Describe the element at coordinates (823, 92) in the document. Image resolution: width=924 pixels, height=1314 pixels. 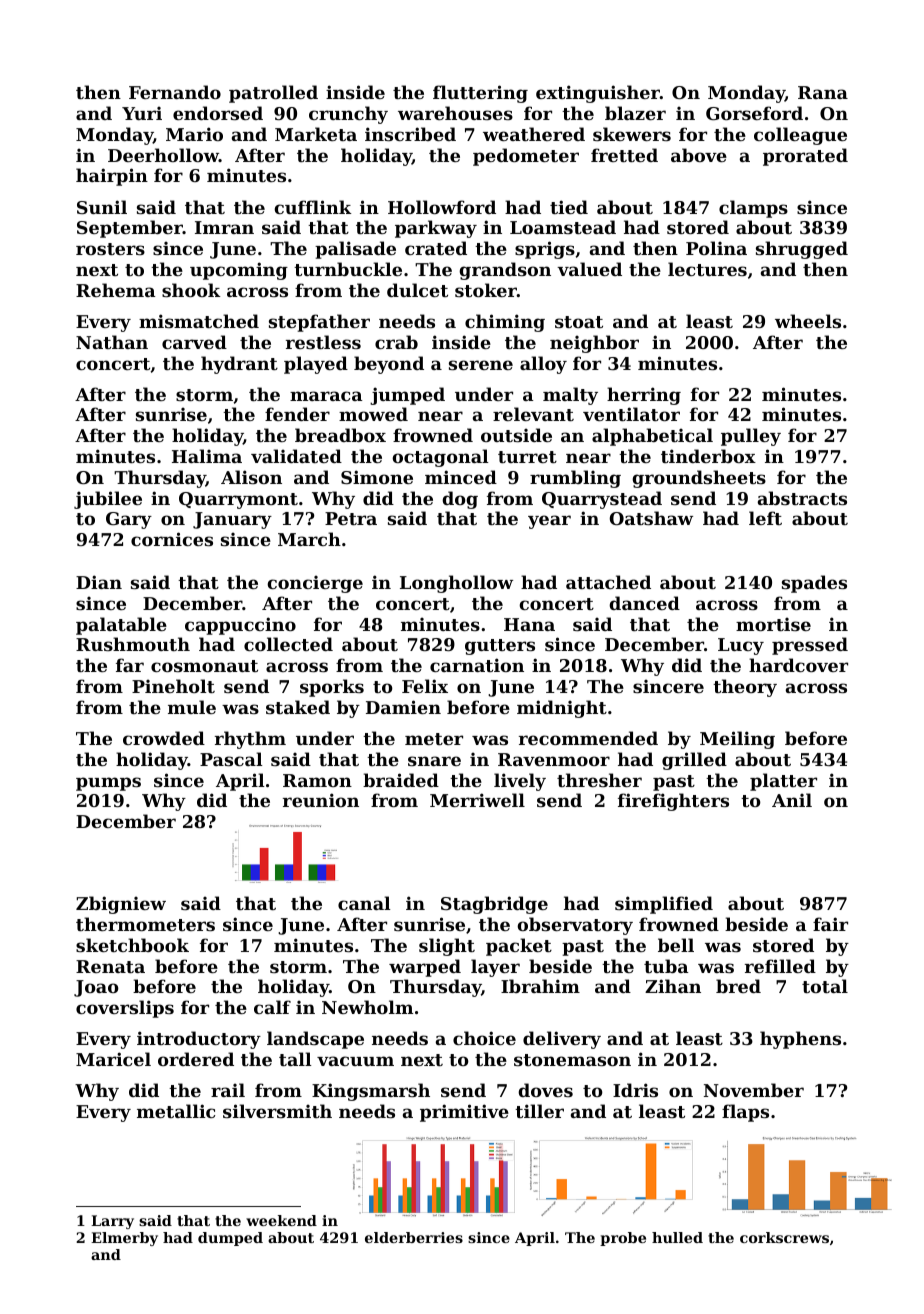
I see `Rana` at that location.
